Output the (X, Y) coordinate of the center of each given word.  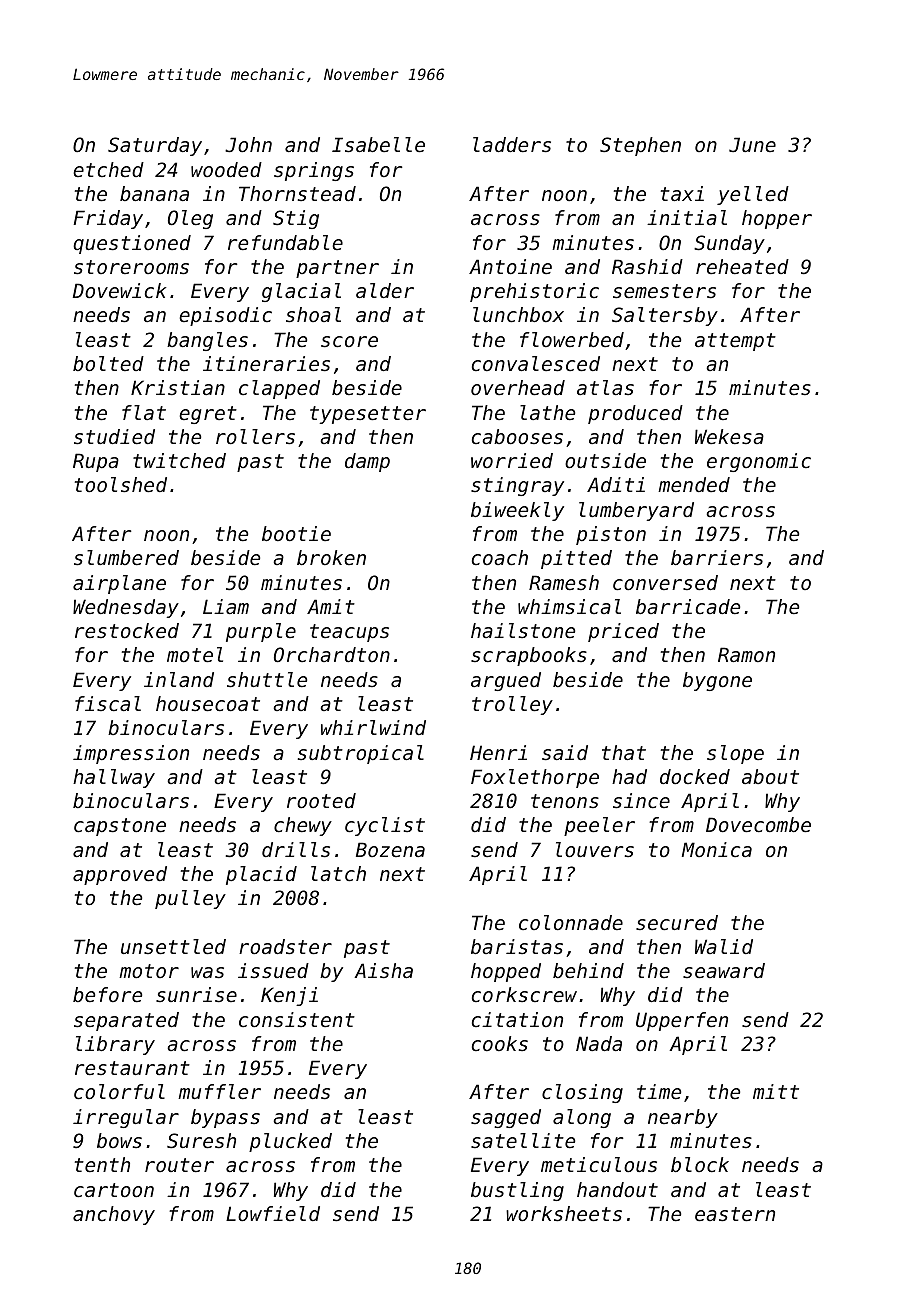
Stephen (640, 146)
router (179, 1165)
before (107, 995)
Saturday (155, 146)
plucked (290, 1142)
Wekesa (729, 437)
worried (512, 461)
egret (208, 415)
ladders (512, 145)
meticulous (599, 1165)
